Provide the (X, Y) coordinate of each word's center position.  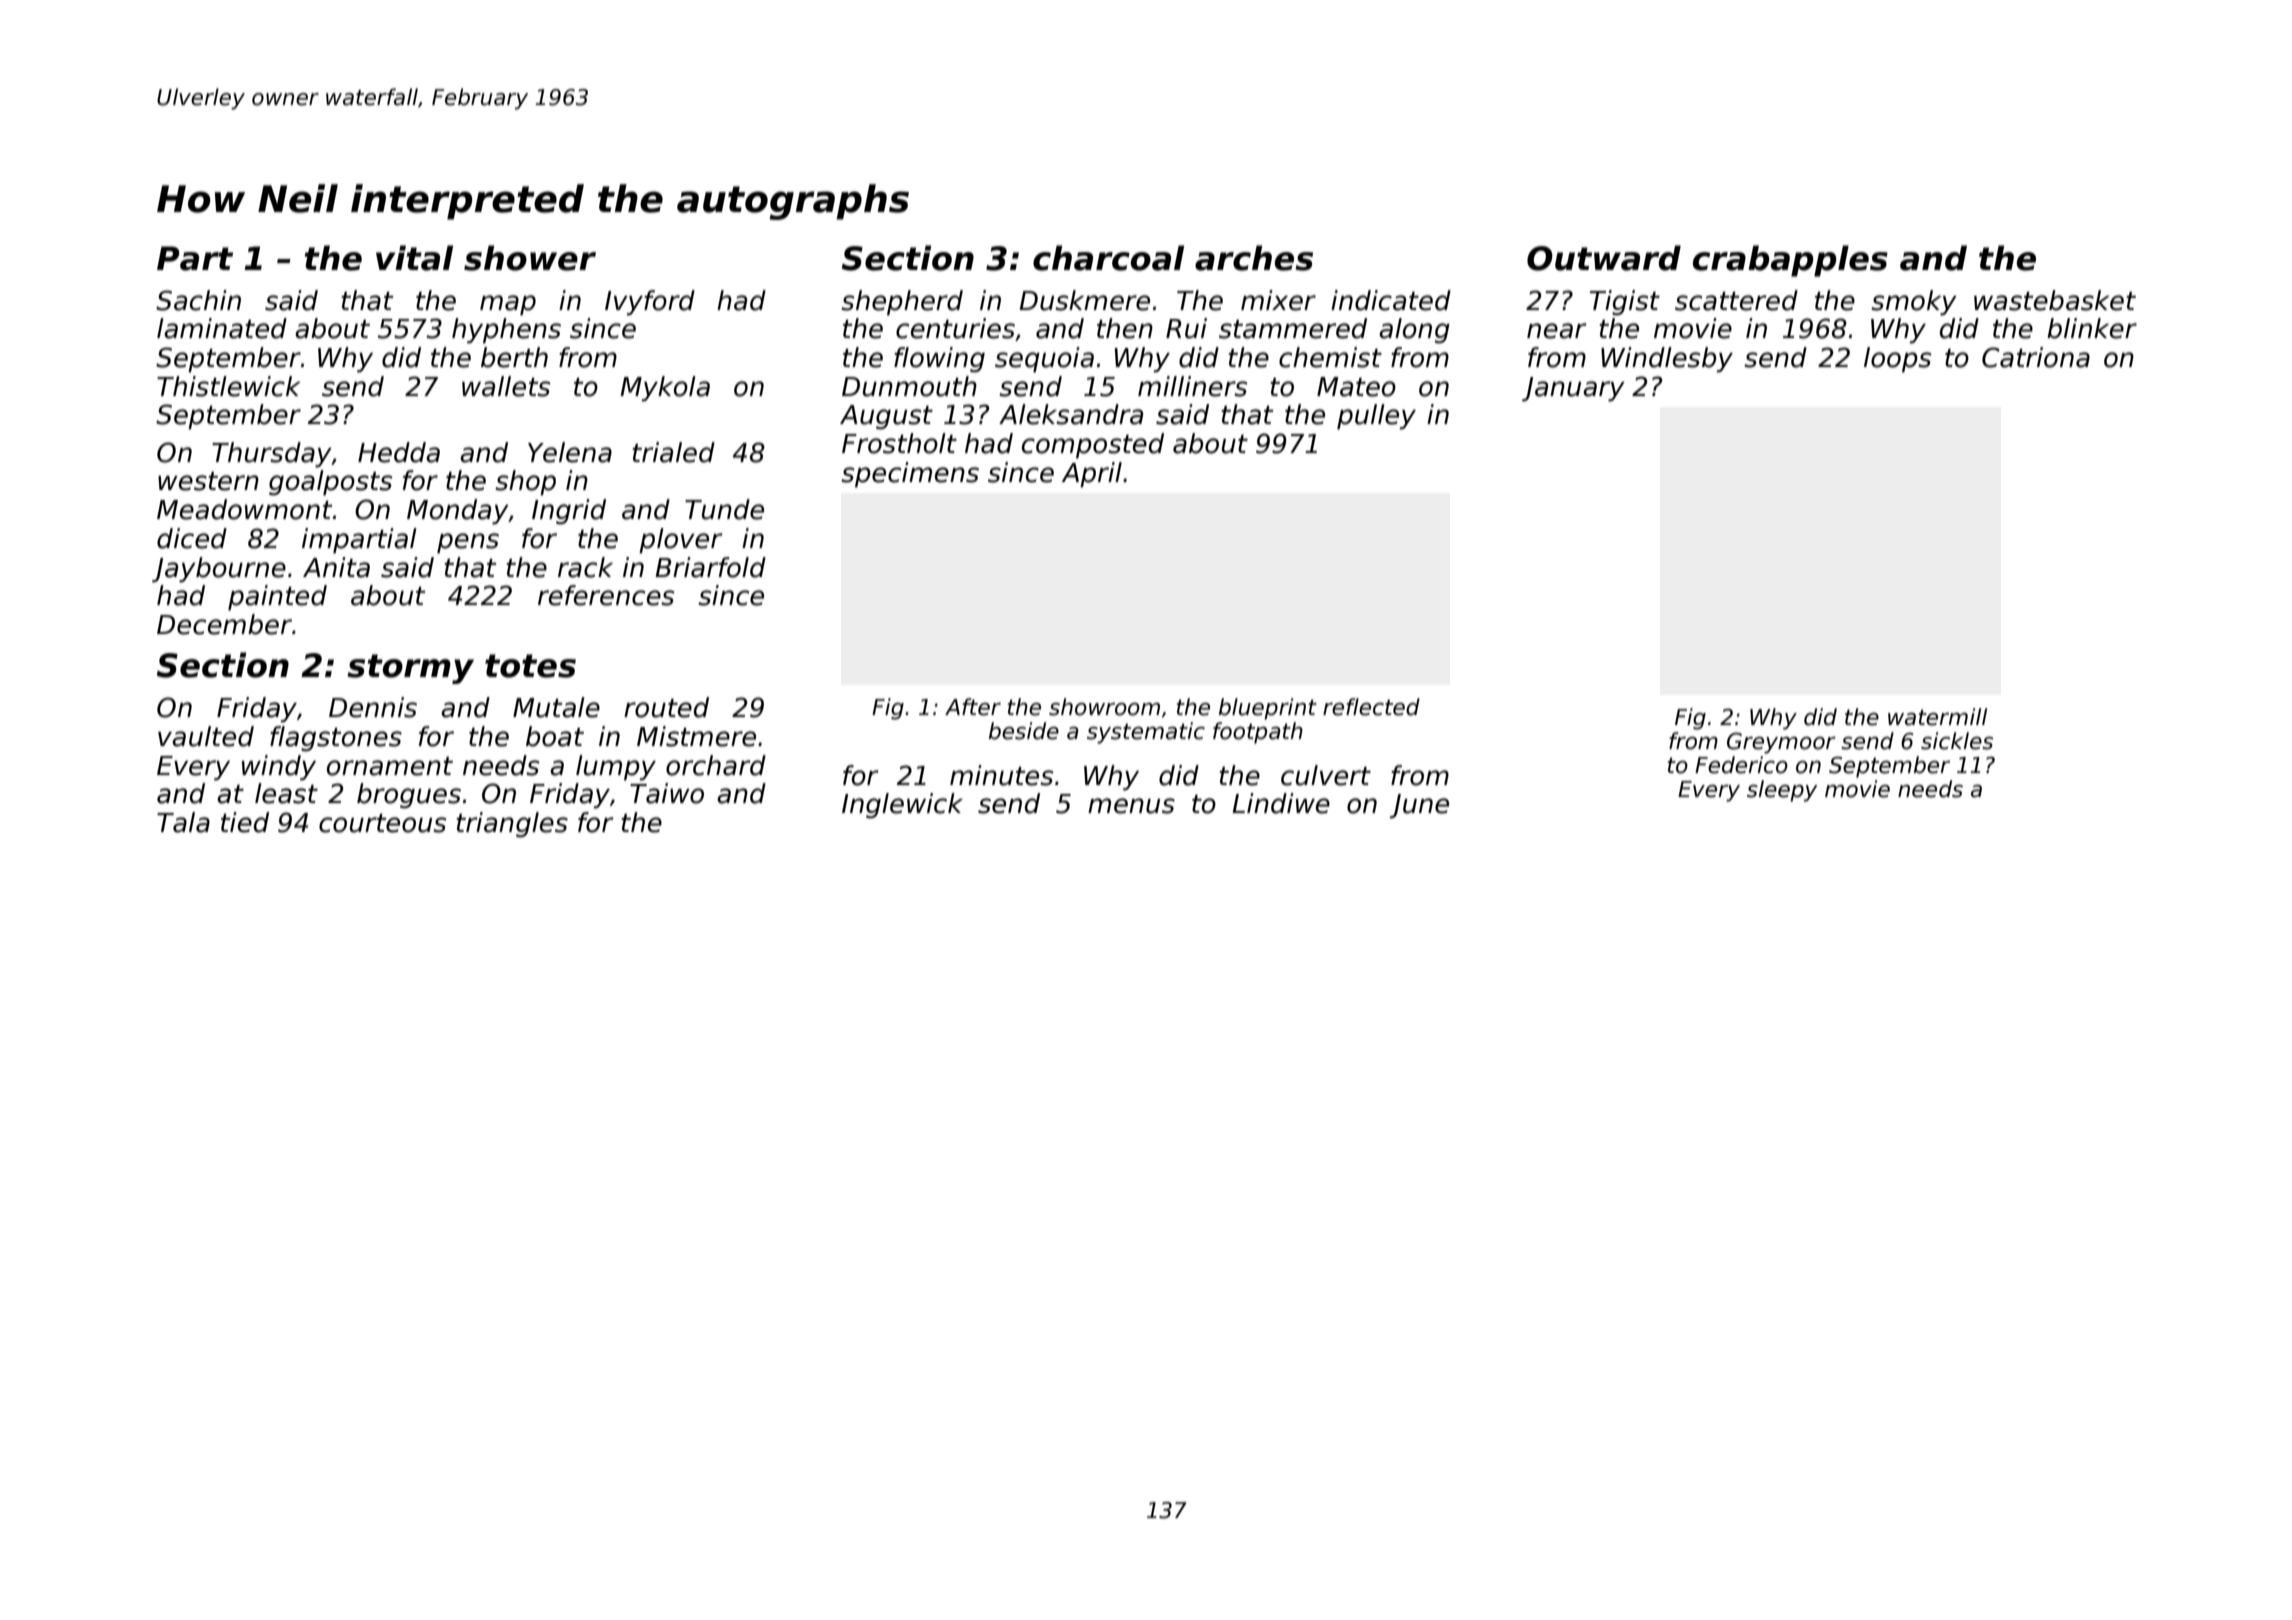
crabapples (1790, 261)
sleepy (1782, 791)
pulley (1376, 417)
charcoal (1108, 258)
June (1419, 806)
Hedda (399, 452)
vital (414, 258)
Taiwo (667, 793)
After (973, 707)
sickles (1957, 741)
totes (530, 666)
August (886, 417)
